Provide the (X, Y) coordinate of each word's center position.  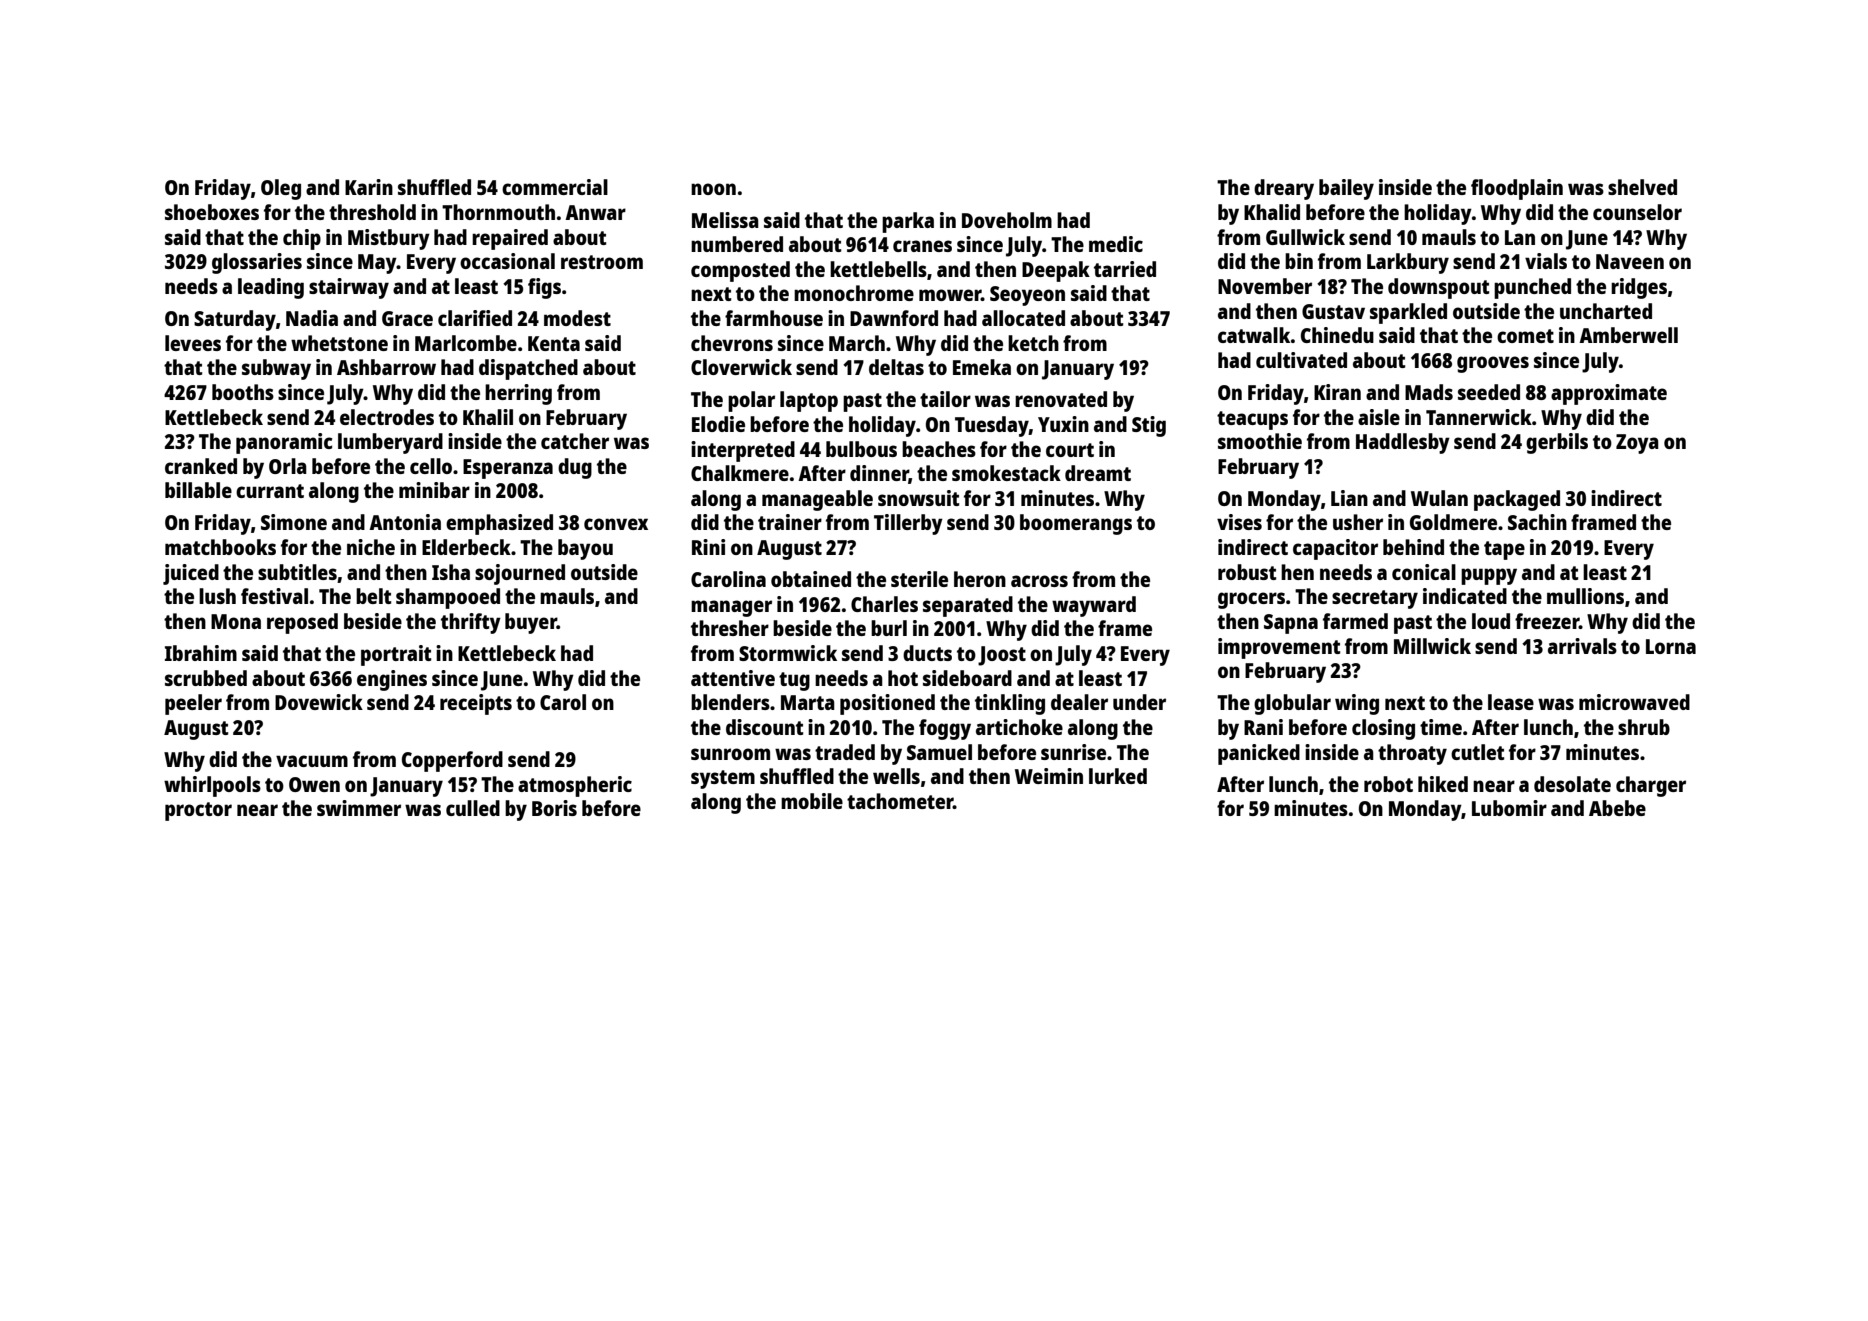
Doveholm (1007, 220)
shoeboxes (212, 212)
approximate (1609, 394)
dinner (879, 474)
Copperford (452, 761)
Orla (288, 466)
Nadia (312, 318)
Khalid (1272, 212)
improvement (1279, 648)
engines (392, 680)
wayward (1094, 606)
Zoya (1637, 444)
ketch (1033, 343)
